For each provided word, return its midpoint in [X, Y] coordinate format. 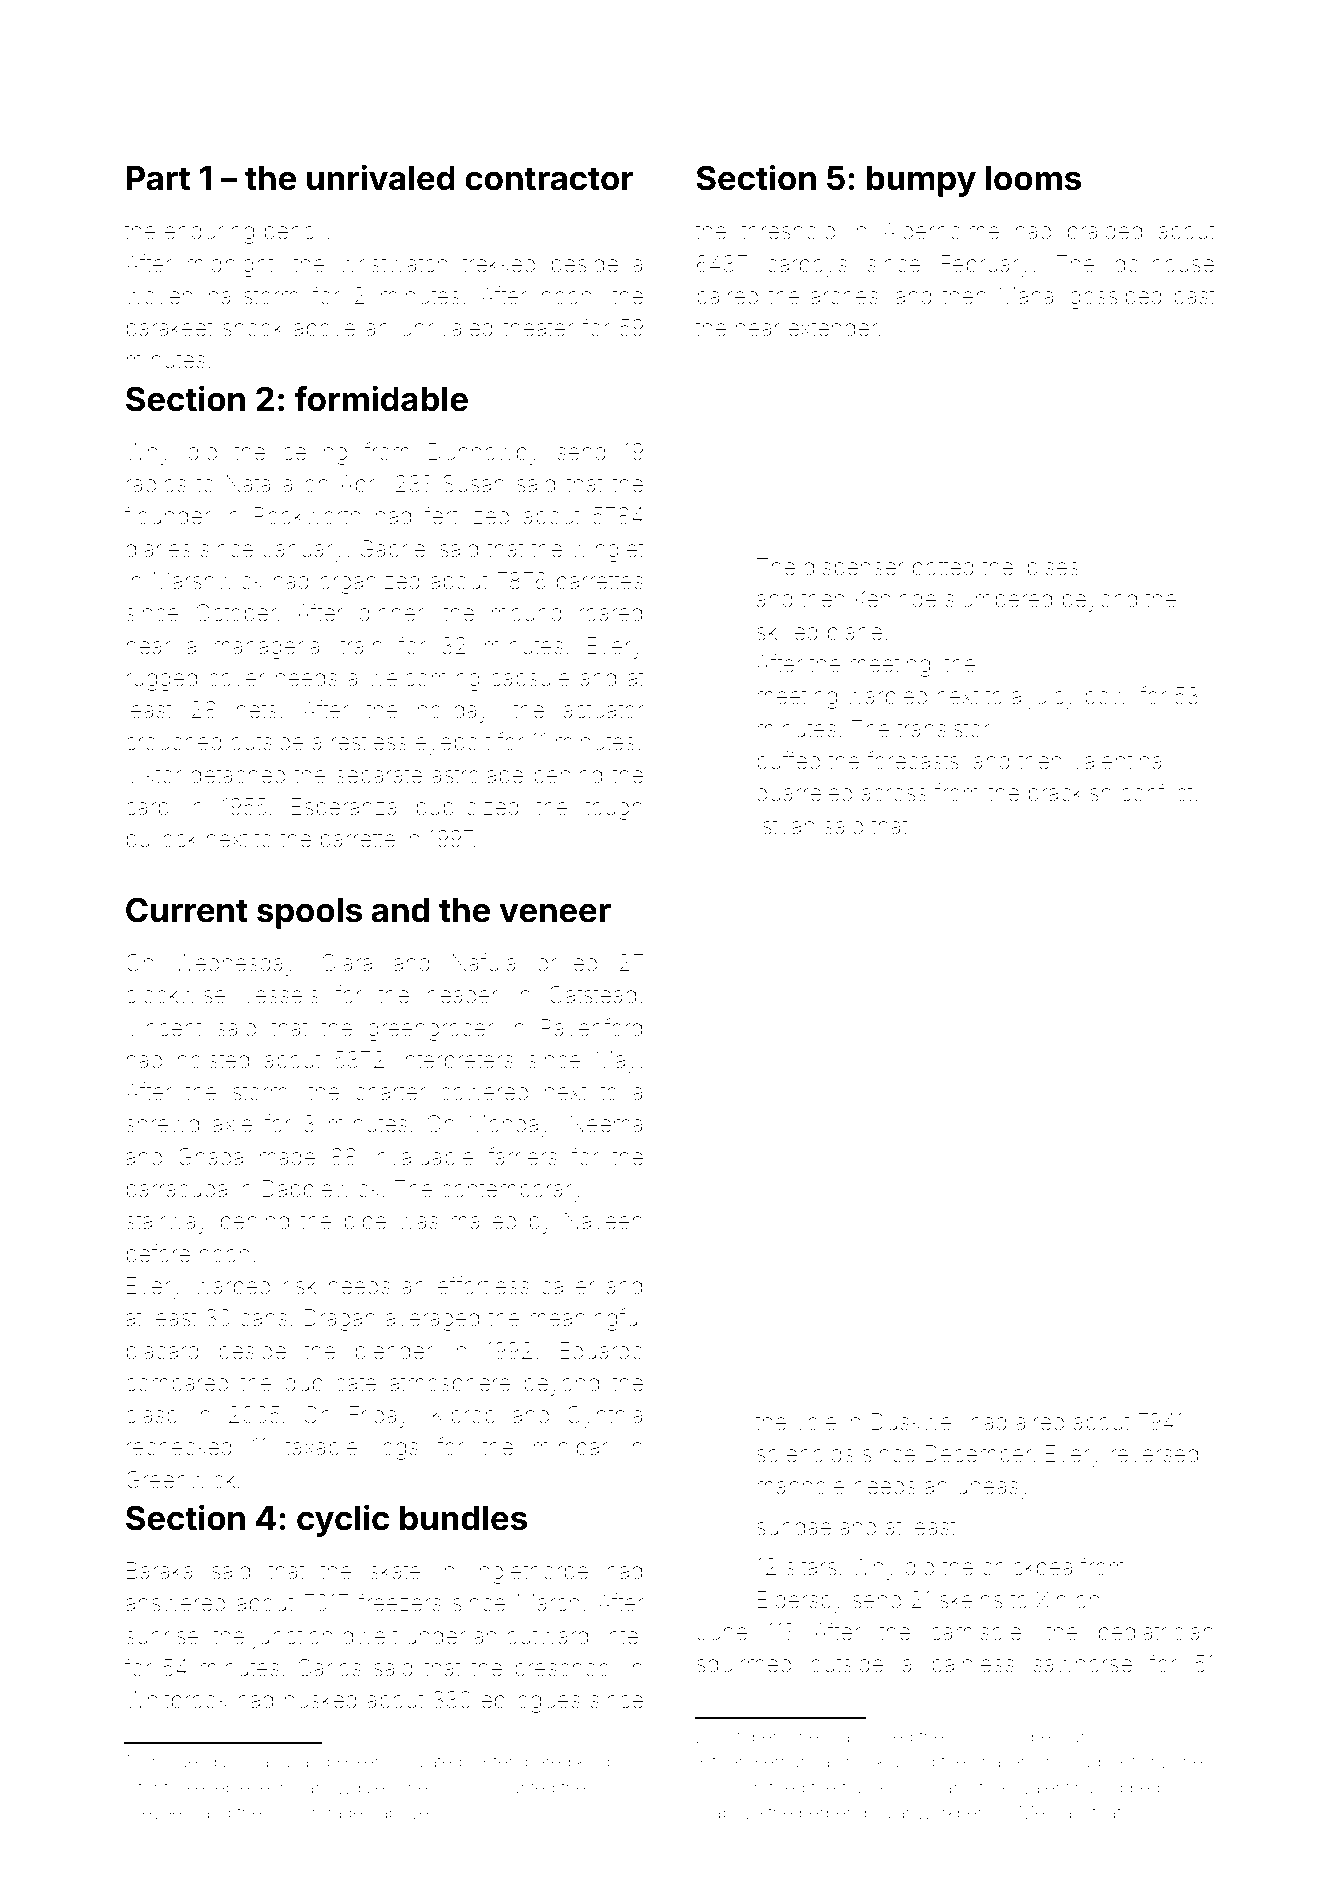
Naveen [603, 1221]
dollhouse [1164, 264]
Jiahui [270, 1761]
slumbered [998, 599]
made [287, 1157]
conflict [1157, 792]
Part [158, 178]
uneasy [994, 1490]
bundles [463, 1518]
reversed [1154, 1454]
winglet [607, 551]
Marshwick [208, 581]
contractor [549, 179]
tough [613, 809]
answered [175, 1603]
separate [379, 778]
